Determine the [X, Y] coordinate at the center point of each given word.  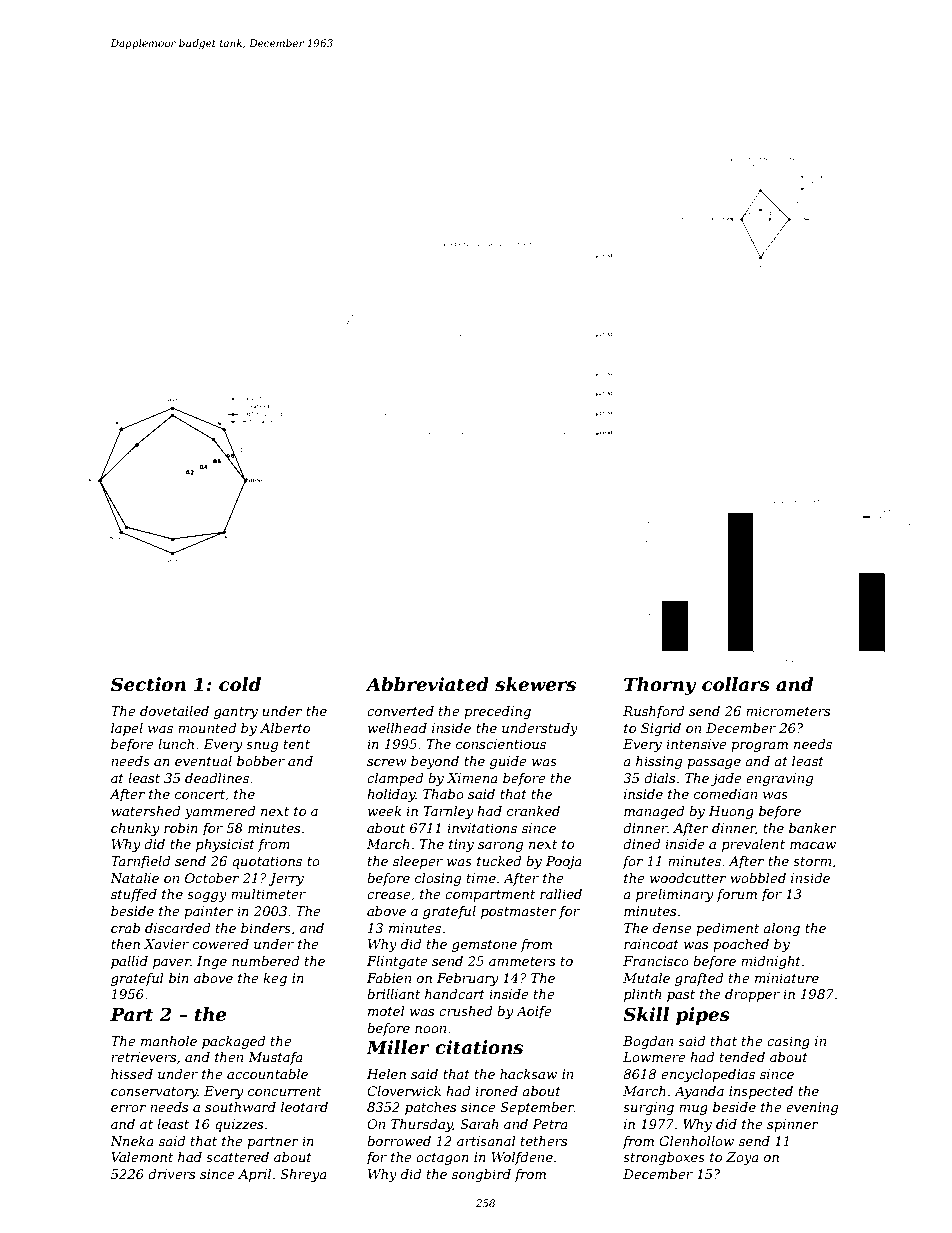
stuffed [134, 895]
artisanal [486, 1141]
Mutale [646, 978]
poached [741, 945]
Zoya [742, 1158]
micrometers [788, 711]
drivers [171, 1174]
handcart [455, 994]
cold [240, 684]
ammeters [522, 961]
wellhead [397, 728]
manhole [169, 1041]
